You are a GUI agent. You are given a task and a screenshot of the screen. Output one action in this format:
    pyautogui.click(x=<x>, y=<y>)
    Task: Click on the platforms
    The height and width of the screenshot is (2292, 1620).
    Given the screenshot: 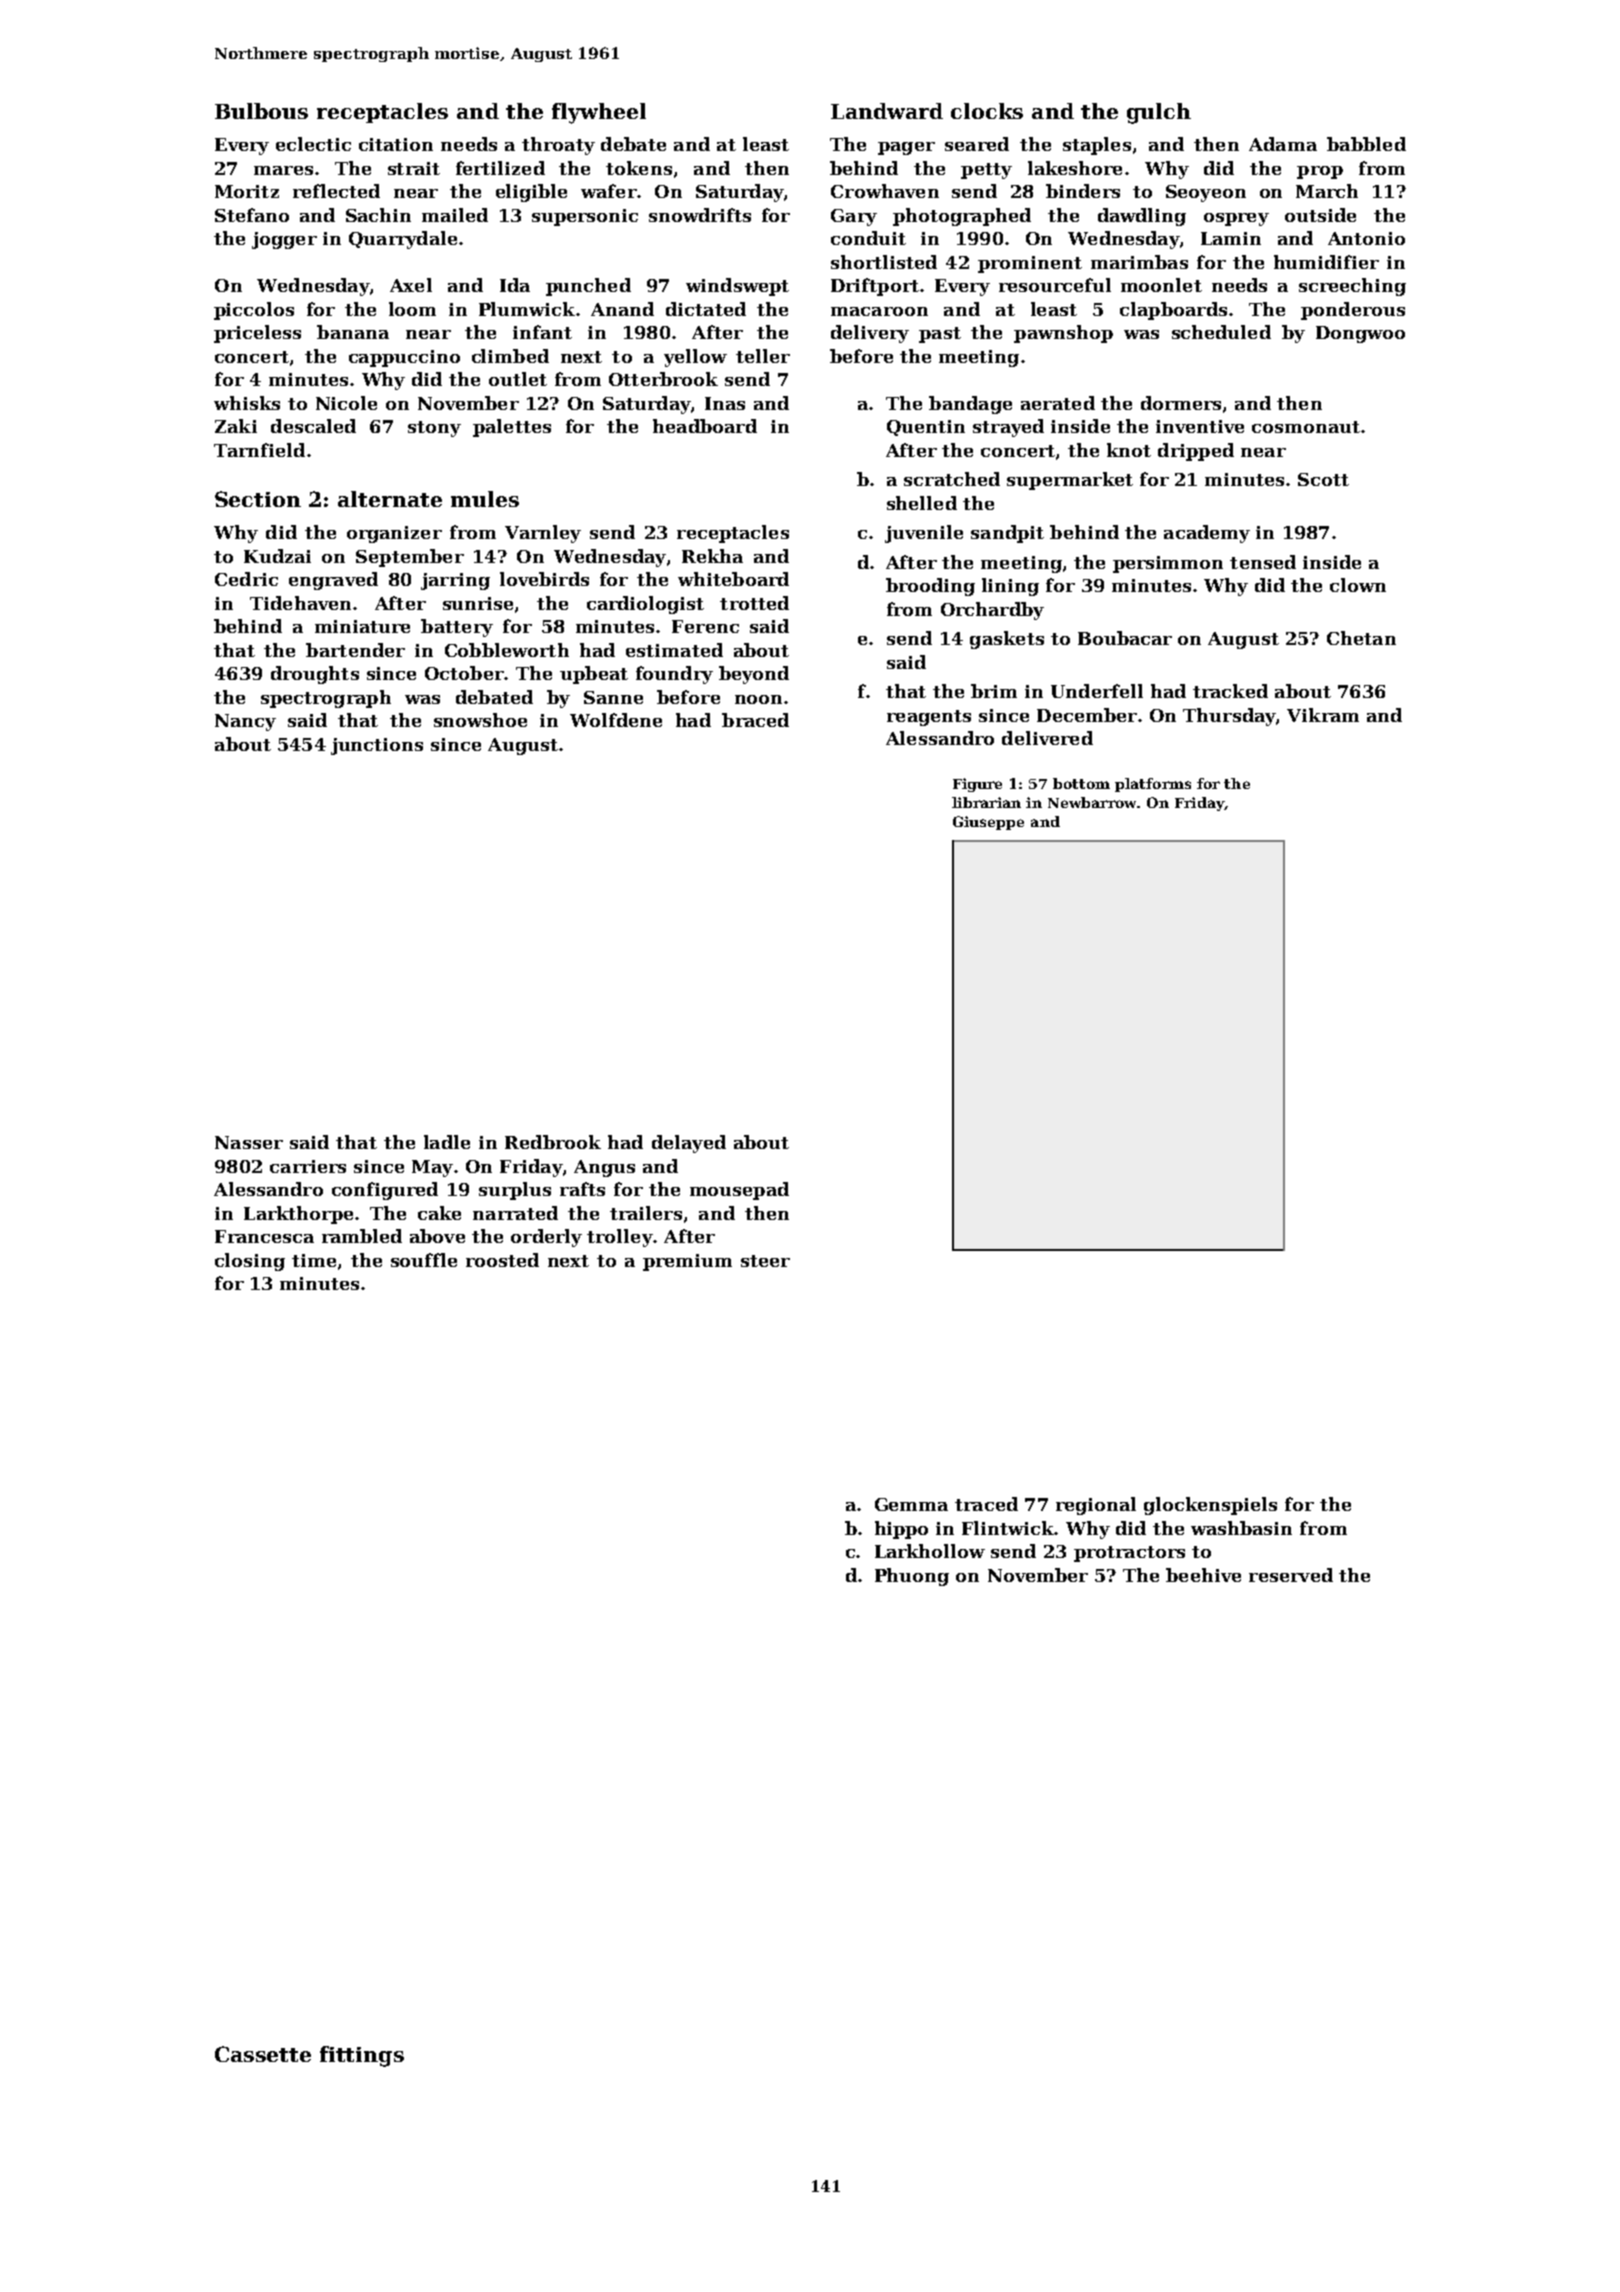 What is the action you would take?
    pyautogui.click(x=1153, y=785)
